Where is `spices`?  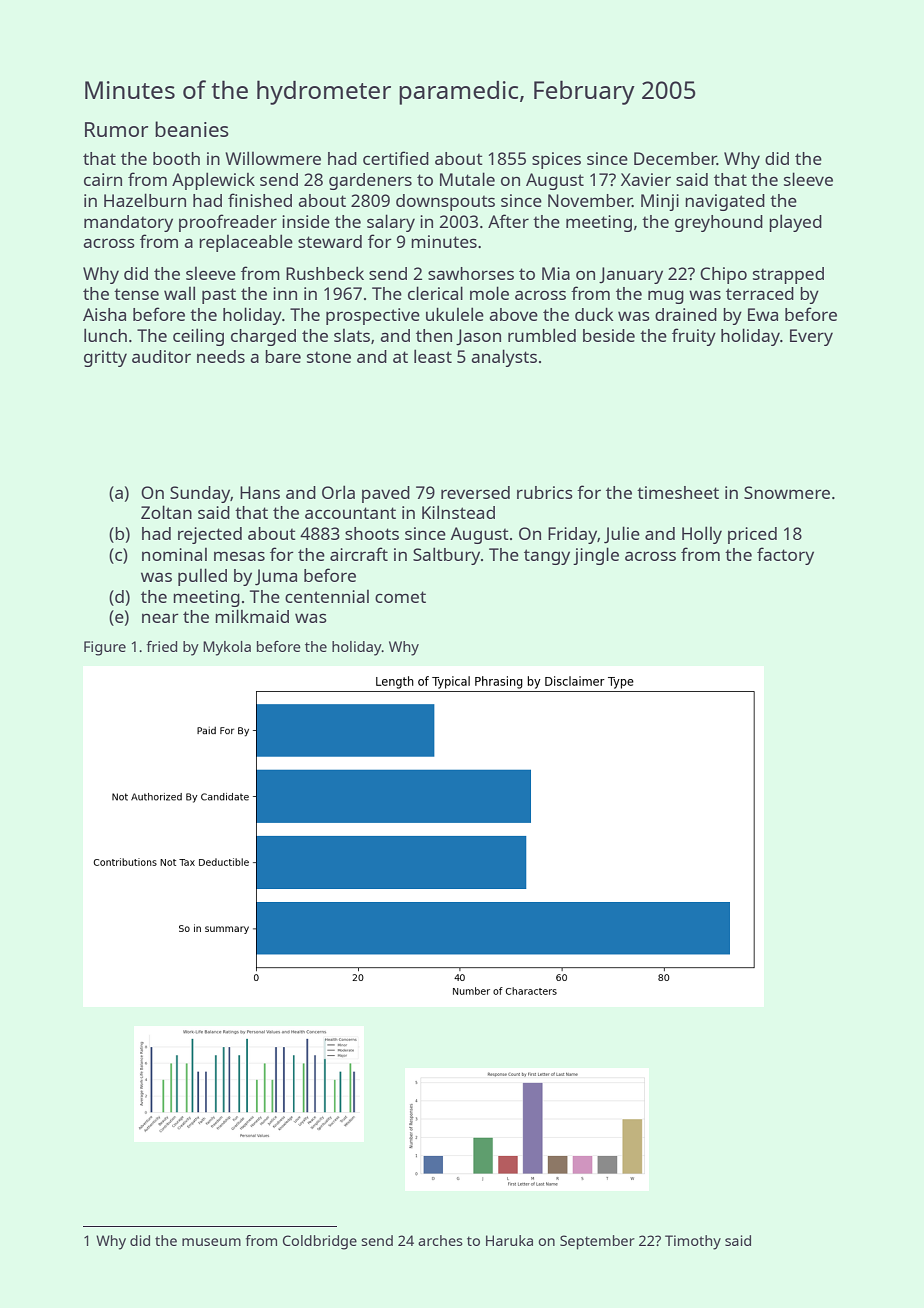
spices is located at coordinates (556, 160).
